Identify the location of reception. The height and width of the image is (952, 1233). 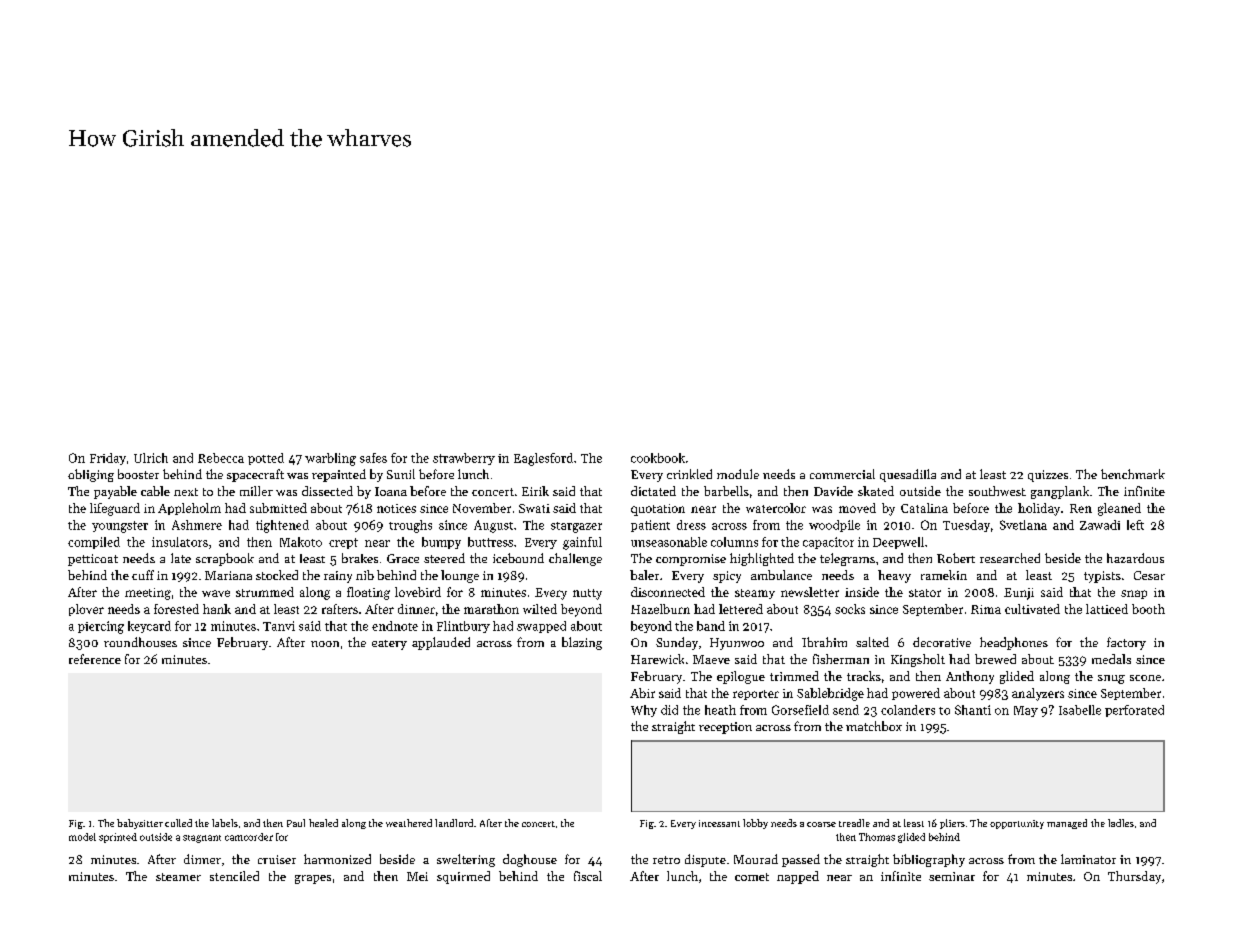
(725, 728).
